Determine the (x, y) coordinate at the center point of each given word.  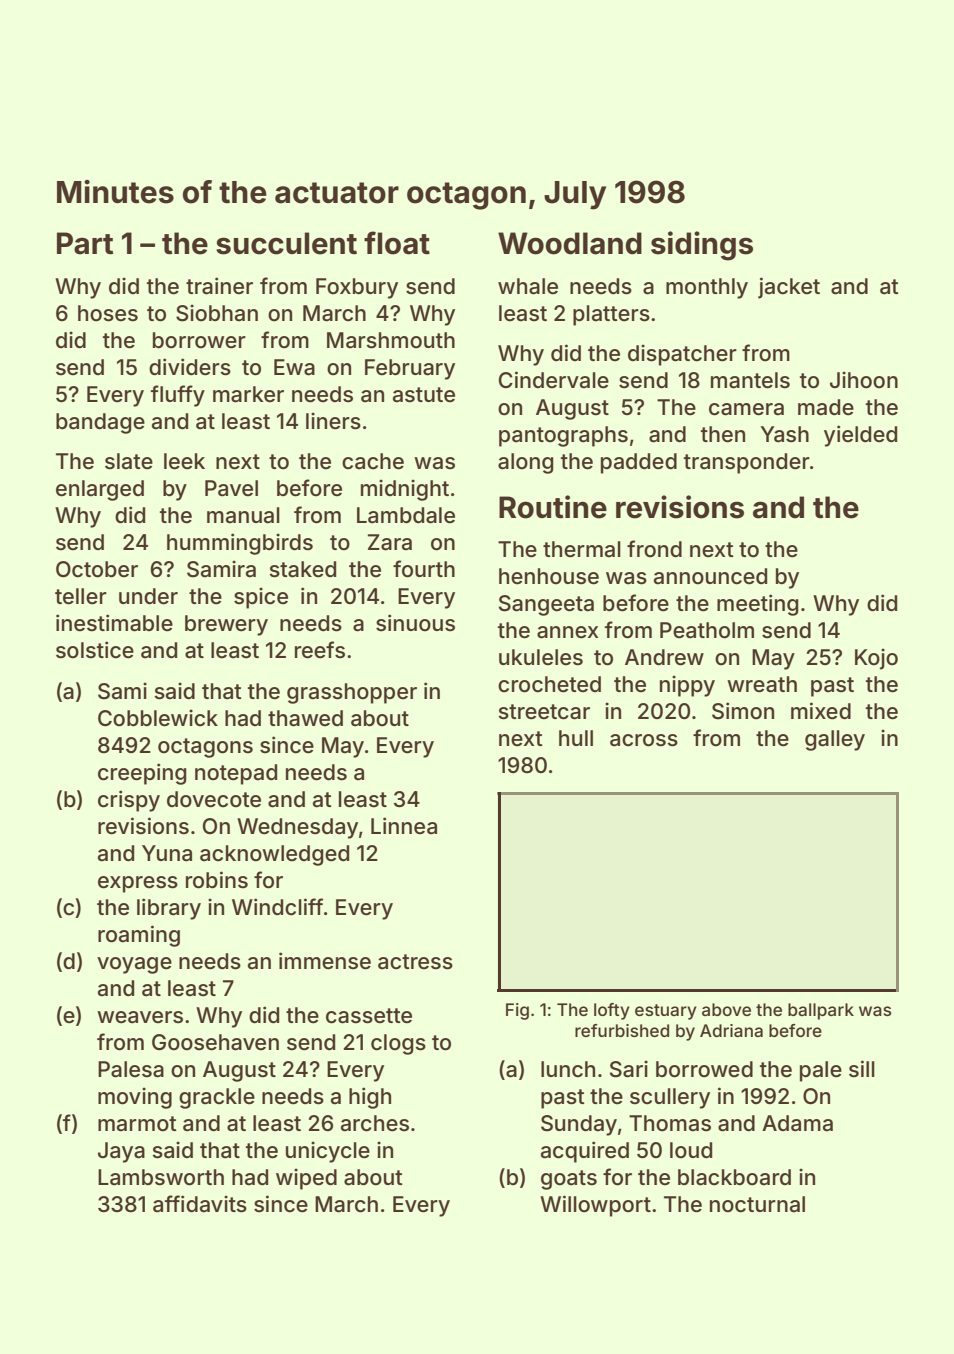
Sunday (579, 1125)
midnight (405, 490)
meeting (758, 605)
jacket (789, 288)
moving (135, 1098)
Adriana (731, 1030)
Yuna (167, 853)
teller (81, 596)
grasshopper (352, 693)
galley (835, 740)
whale (528, 286)
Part (85, 243)
